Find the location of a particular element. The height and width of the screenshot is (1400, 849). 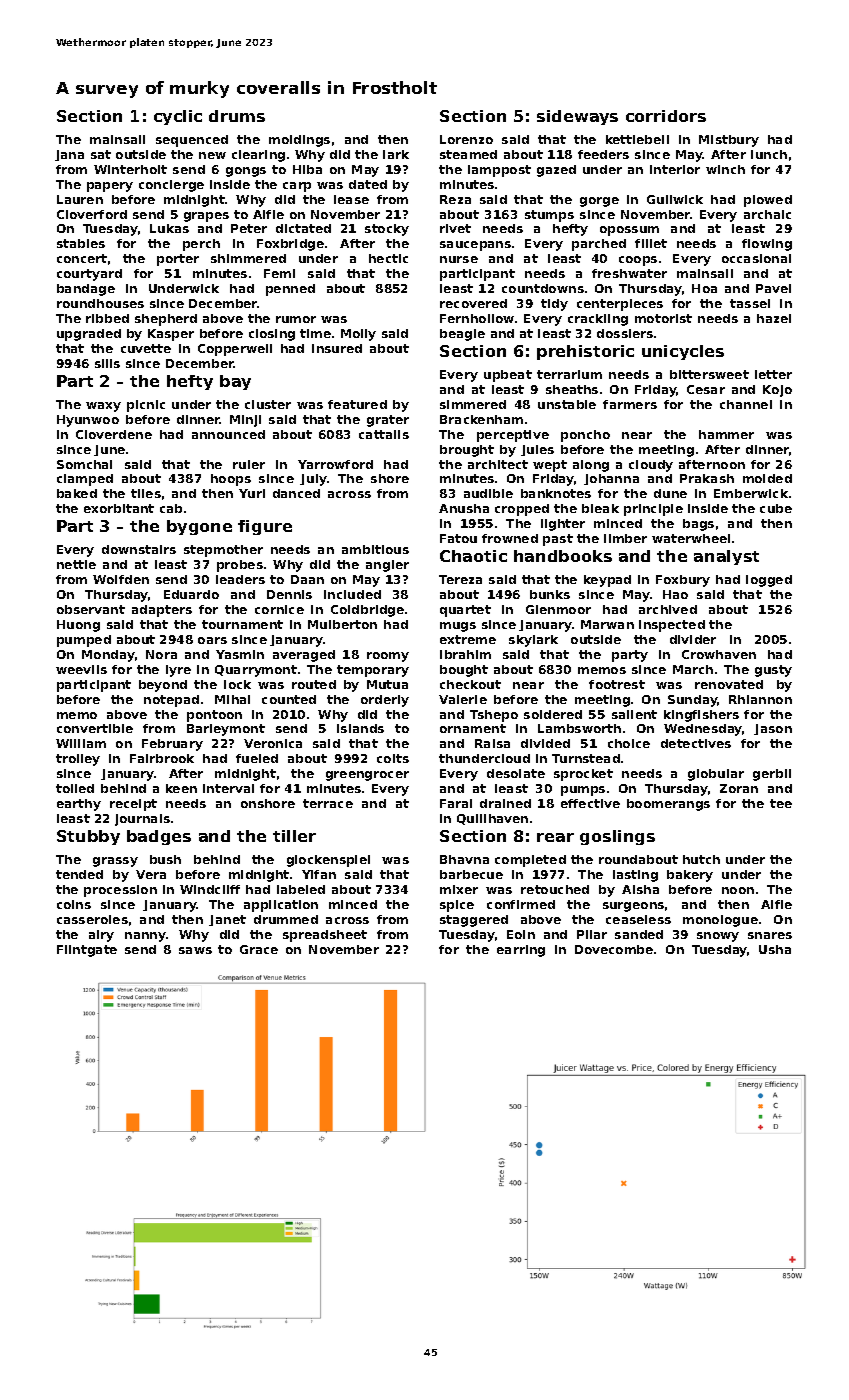

gusty is located at coordinates (773, 671).
